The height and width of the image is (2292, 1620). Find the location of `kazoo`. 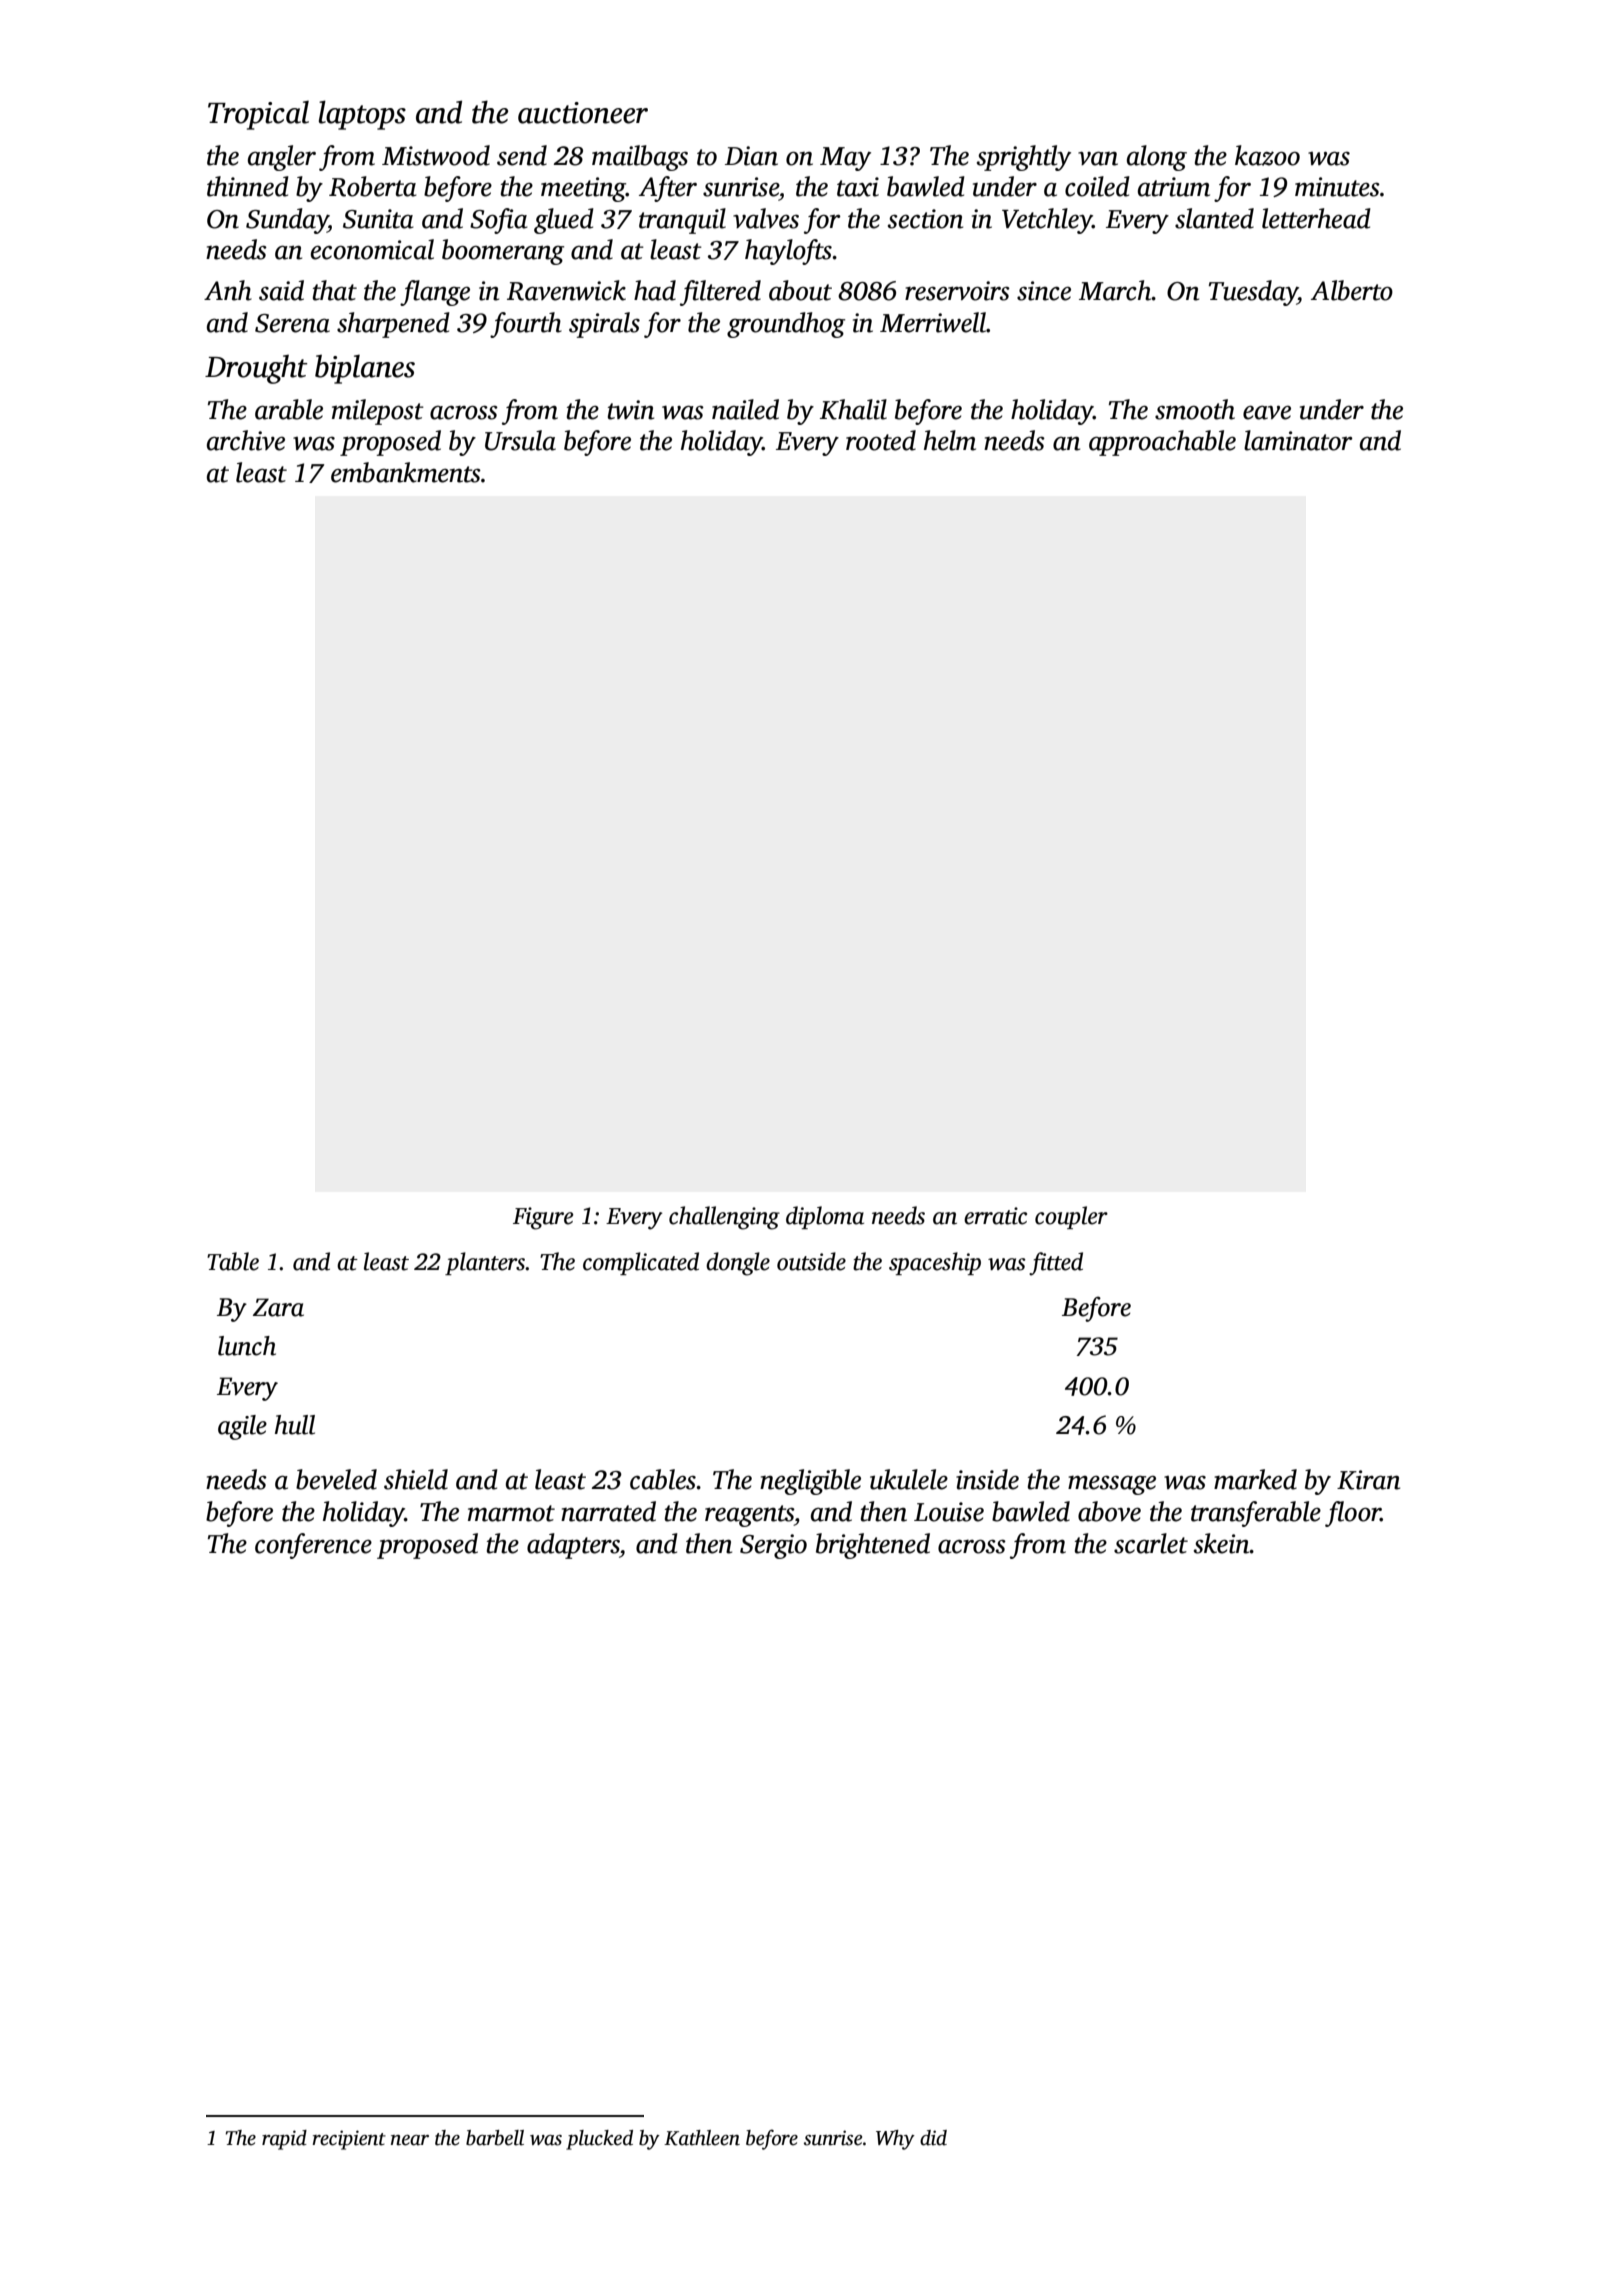

kazoo is located at coordinates (1267, 155).
